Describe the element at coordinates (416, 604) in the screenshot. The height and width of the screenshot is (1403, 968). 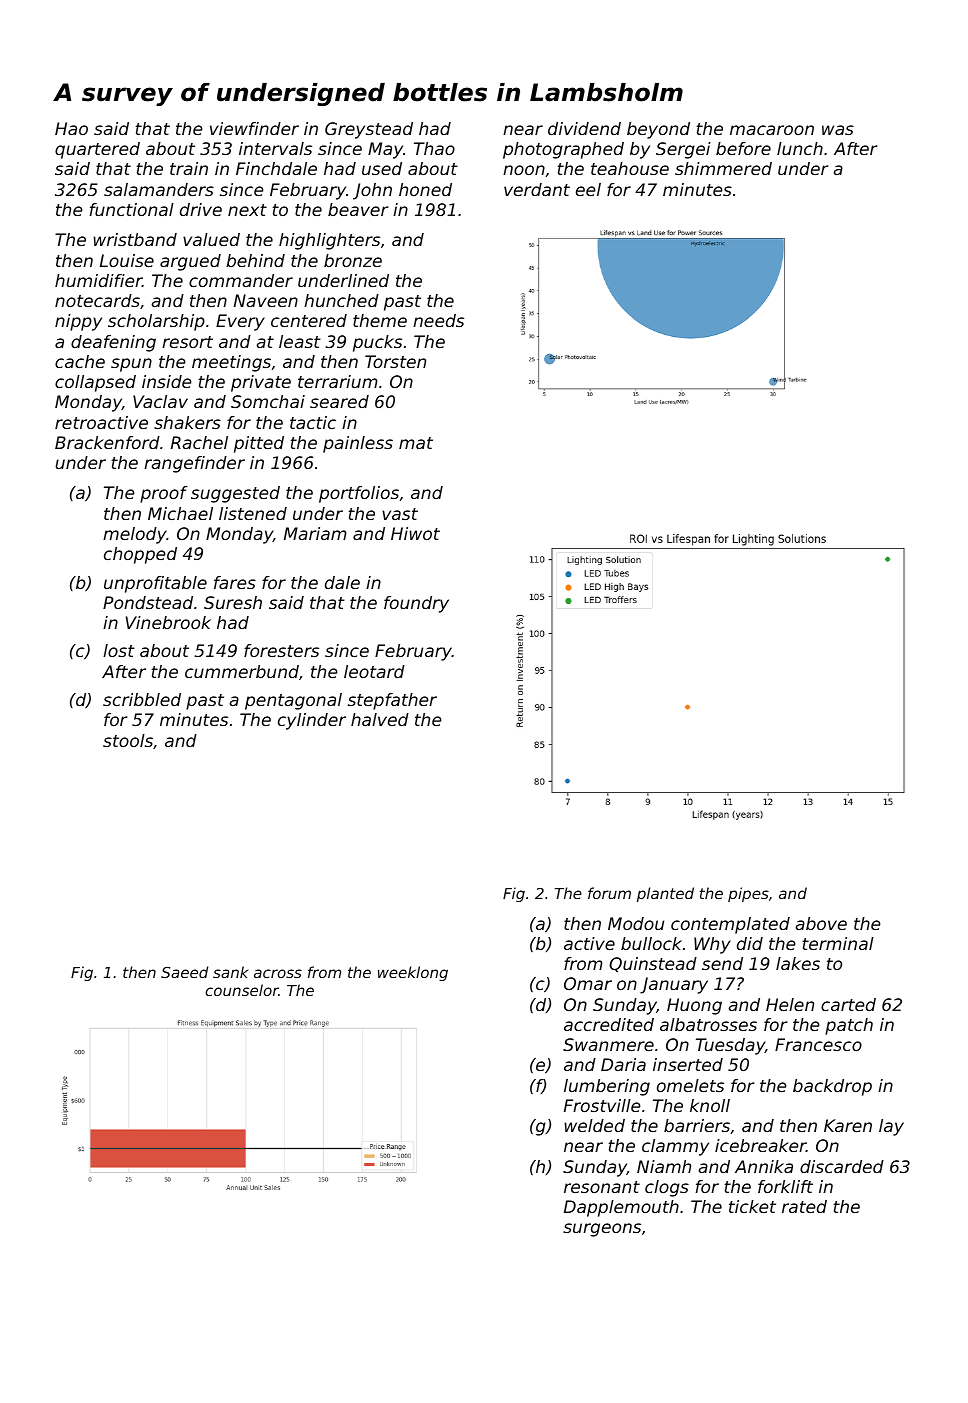
I see `foundry` at that location.
